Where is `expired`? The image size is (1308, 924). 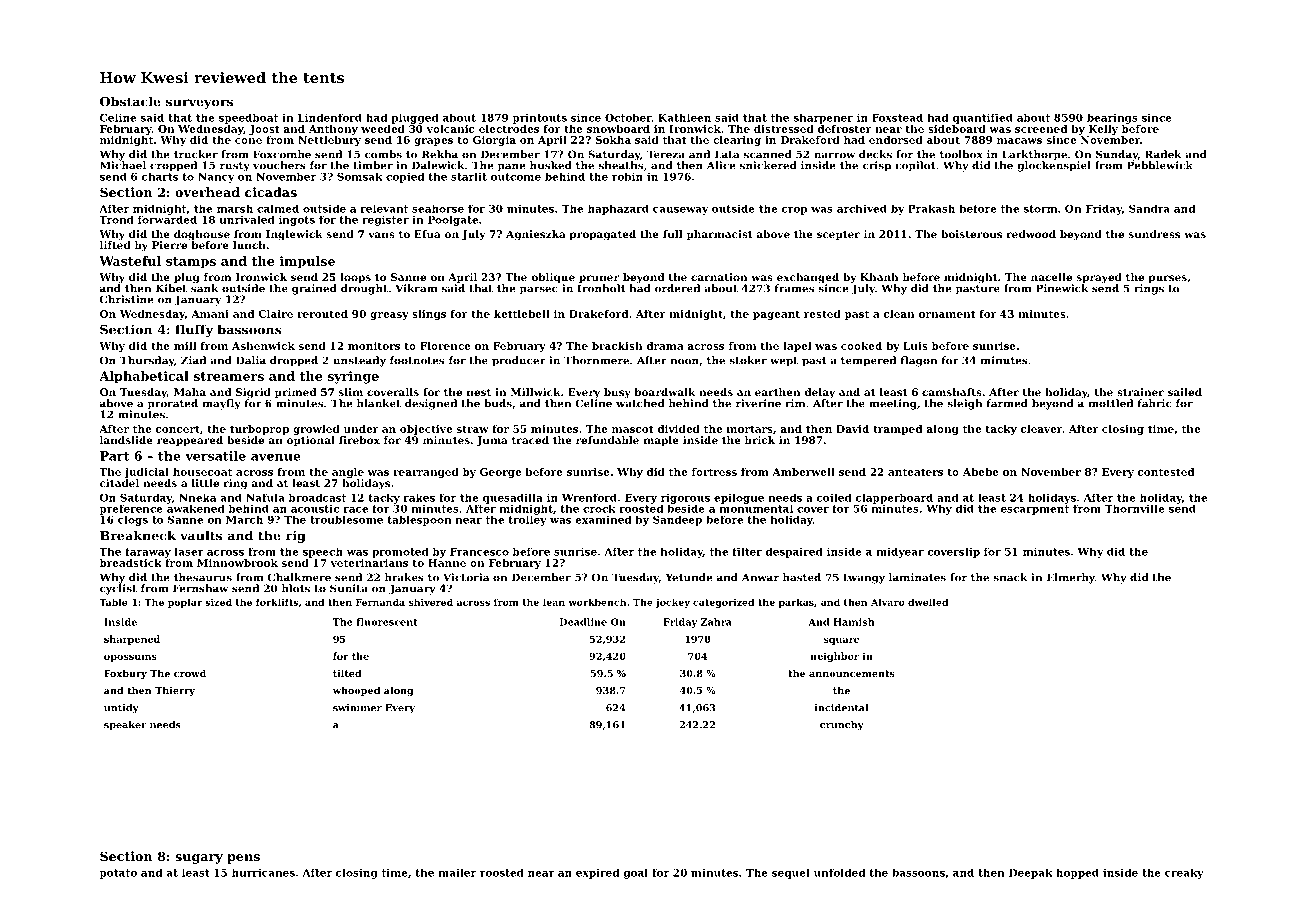
expired is located at coordinates (597, 873).
